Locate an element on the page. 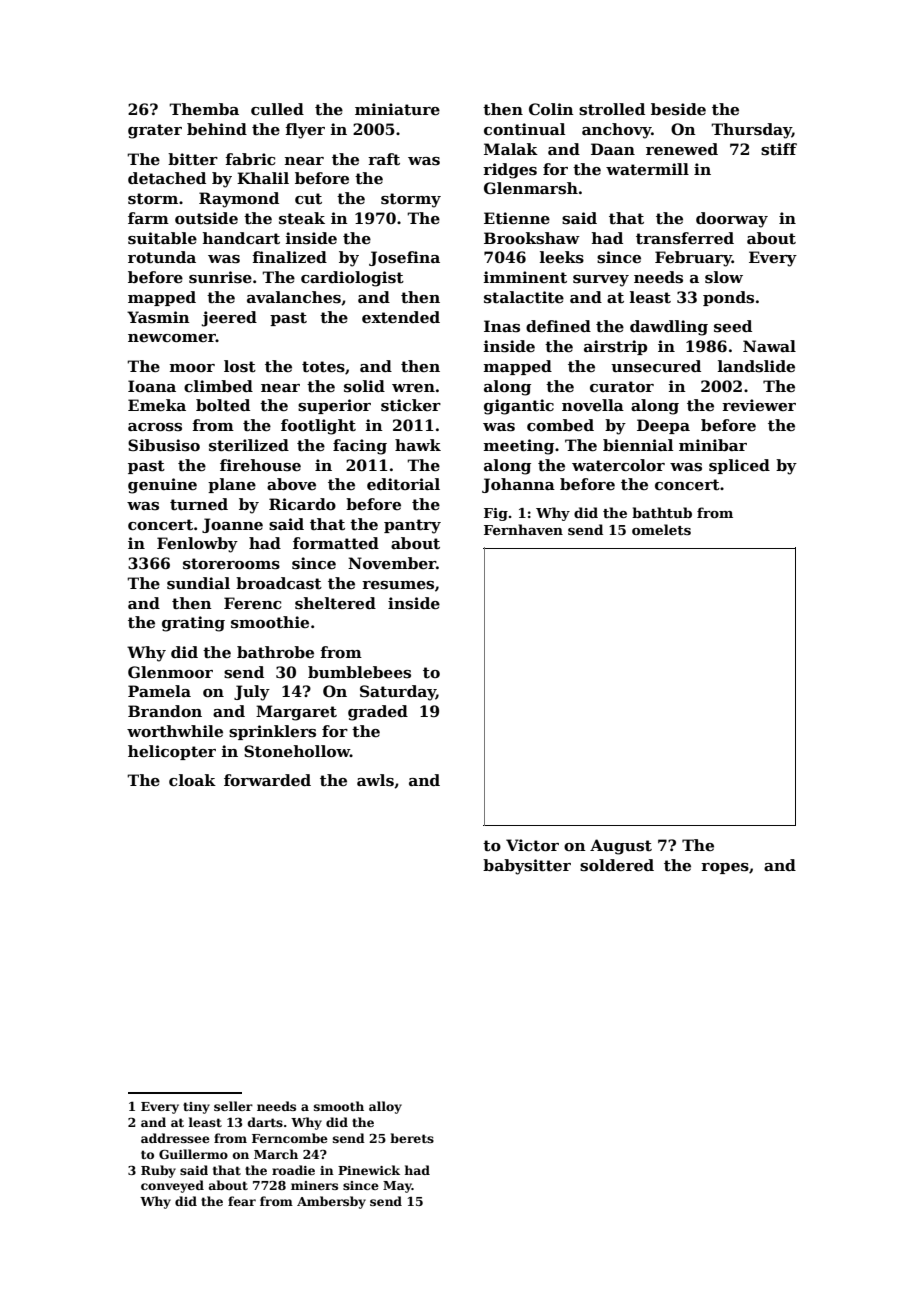 This document has height=1311, width=924. August is located at coordinates (621, 847).
